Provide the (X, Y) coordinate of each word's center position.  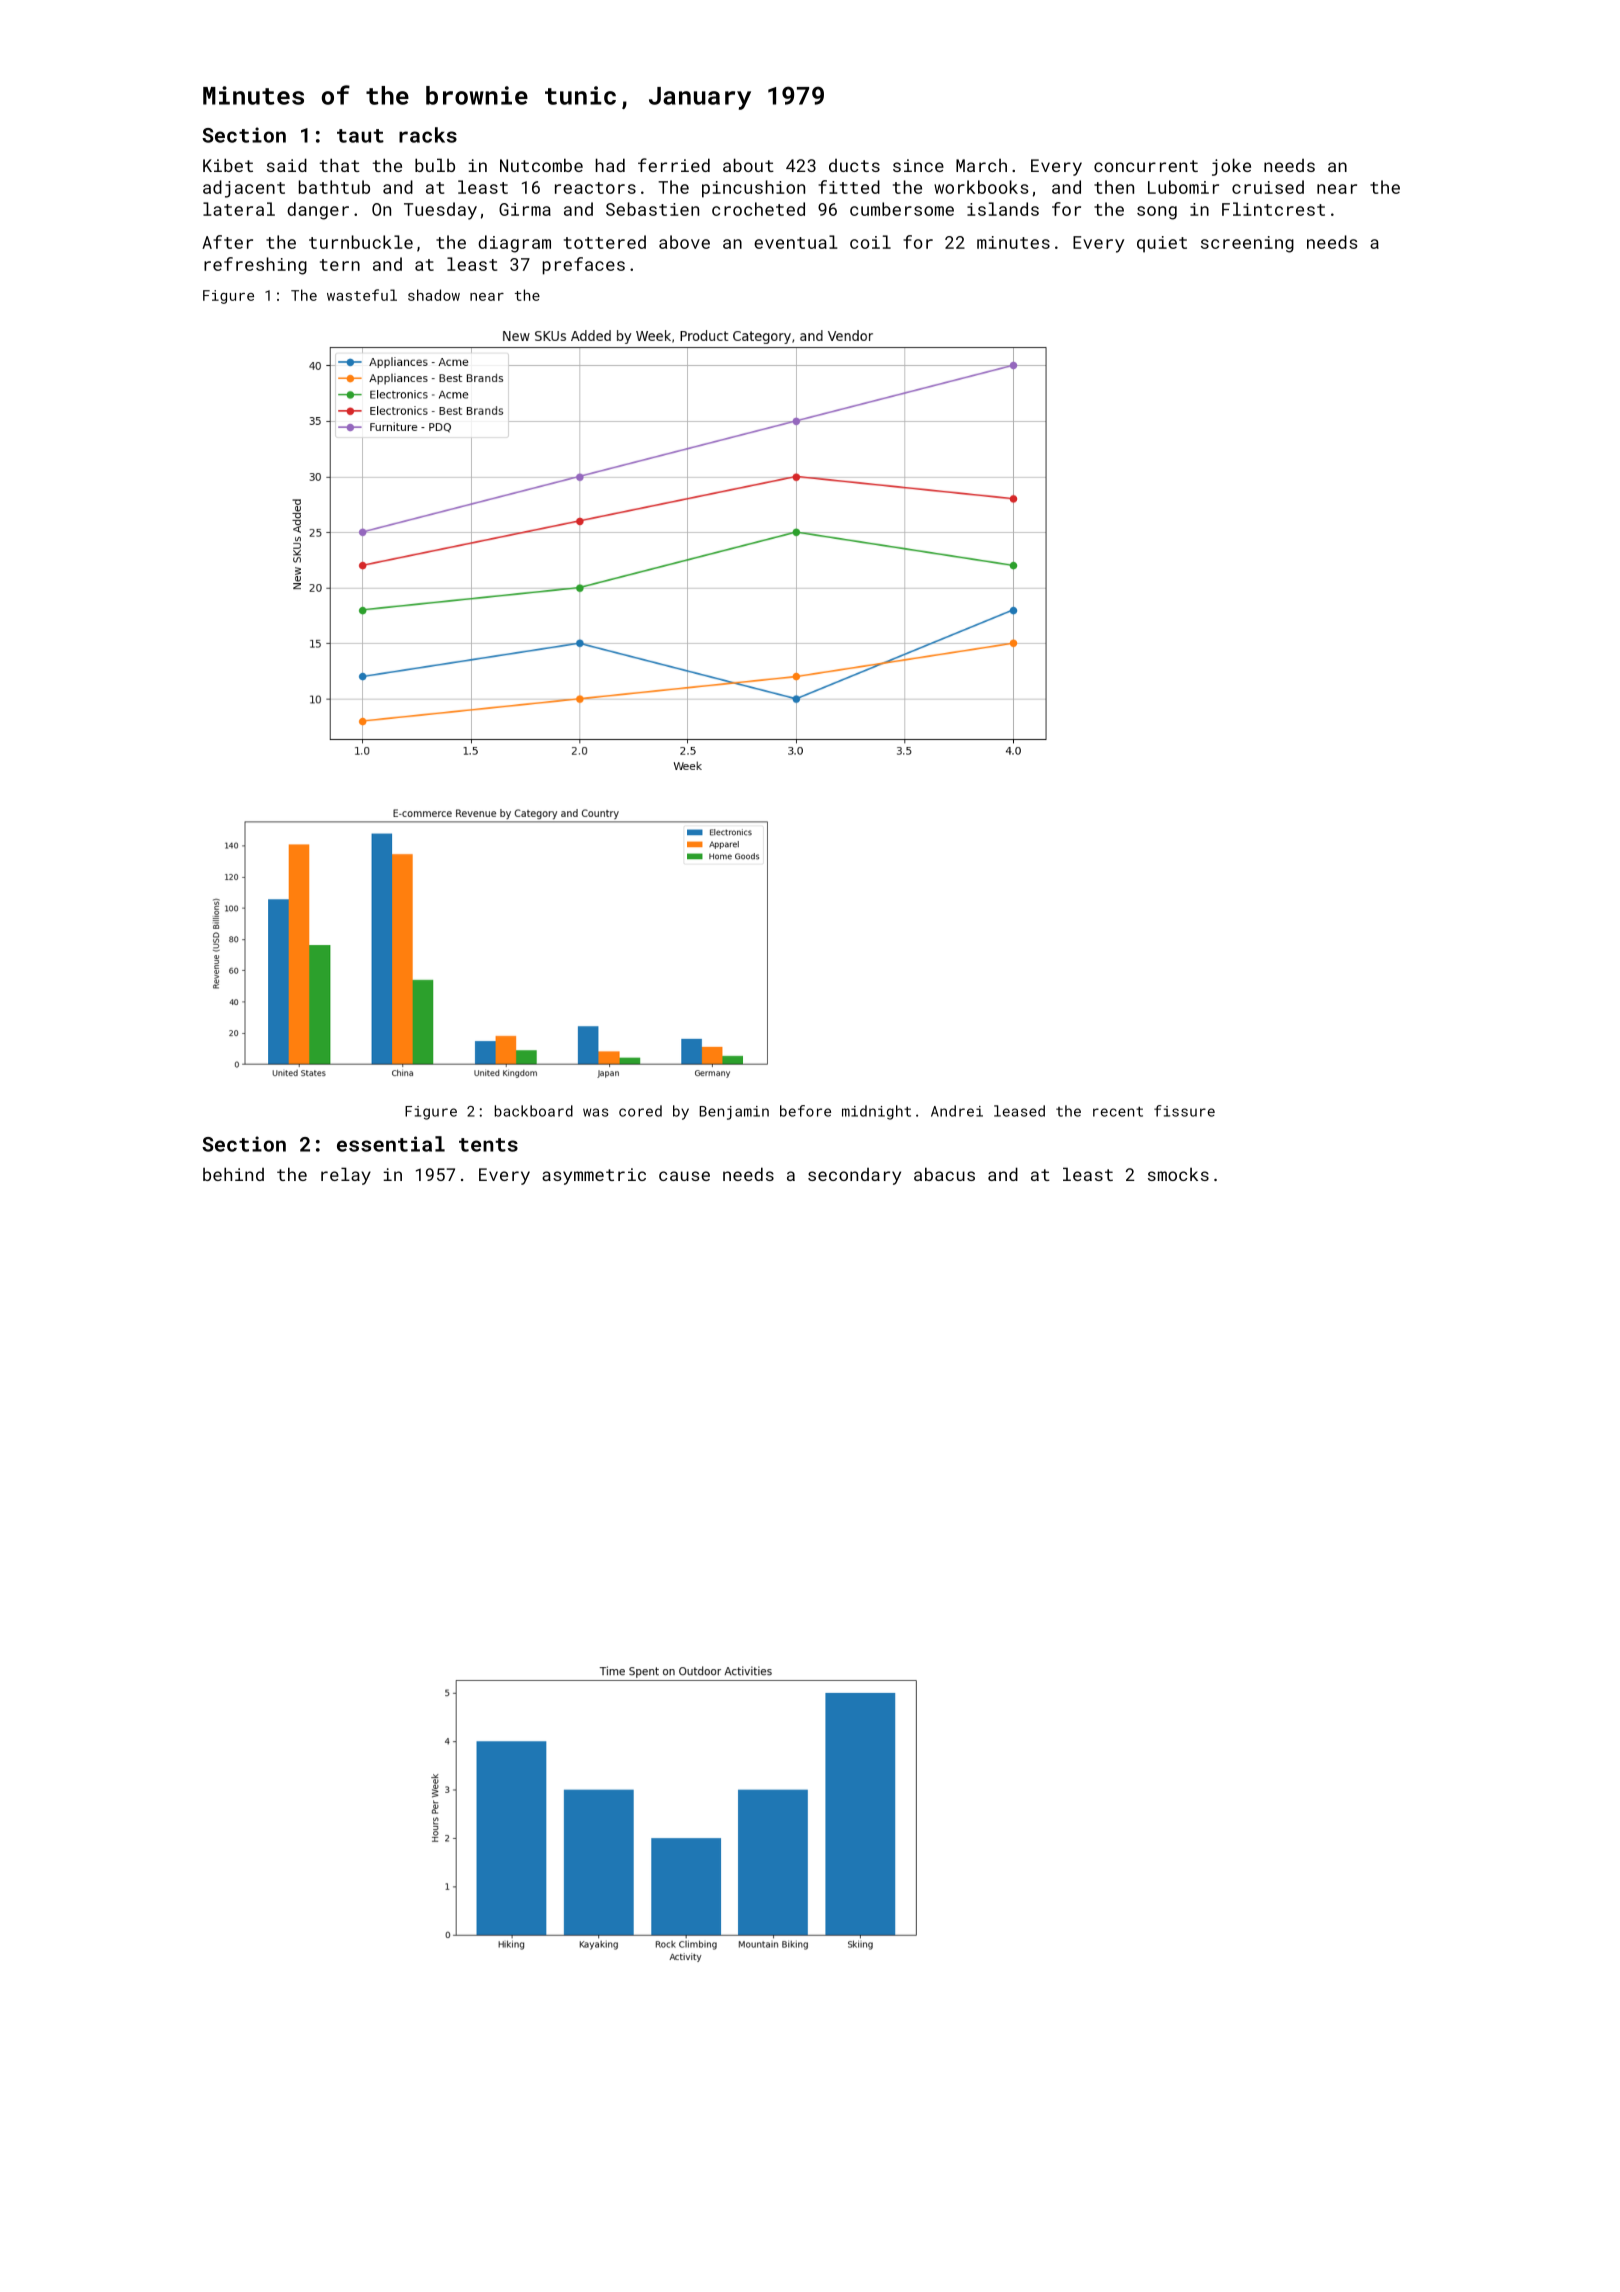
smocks (1178, 1174)
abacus (944, 1174)
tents (488, 1145)
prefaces (584, 266)
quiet (1162, 244)
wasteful (362, 295)
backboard (534, 1111)
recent (1118, 1112)
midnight (876, 1112)
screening (1247, 244)
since (918, 165)
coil (870, 242)
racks (428, 135)
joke (1231, 167)
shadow (434, 295)
